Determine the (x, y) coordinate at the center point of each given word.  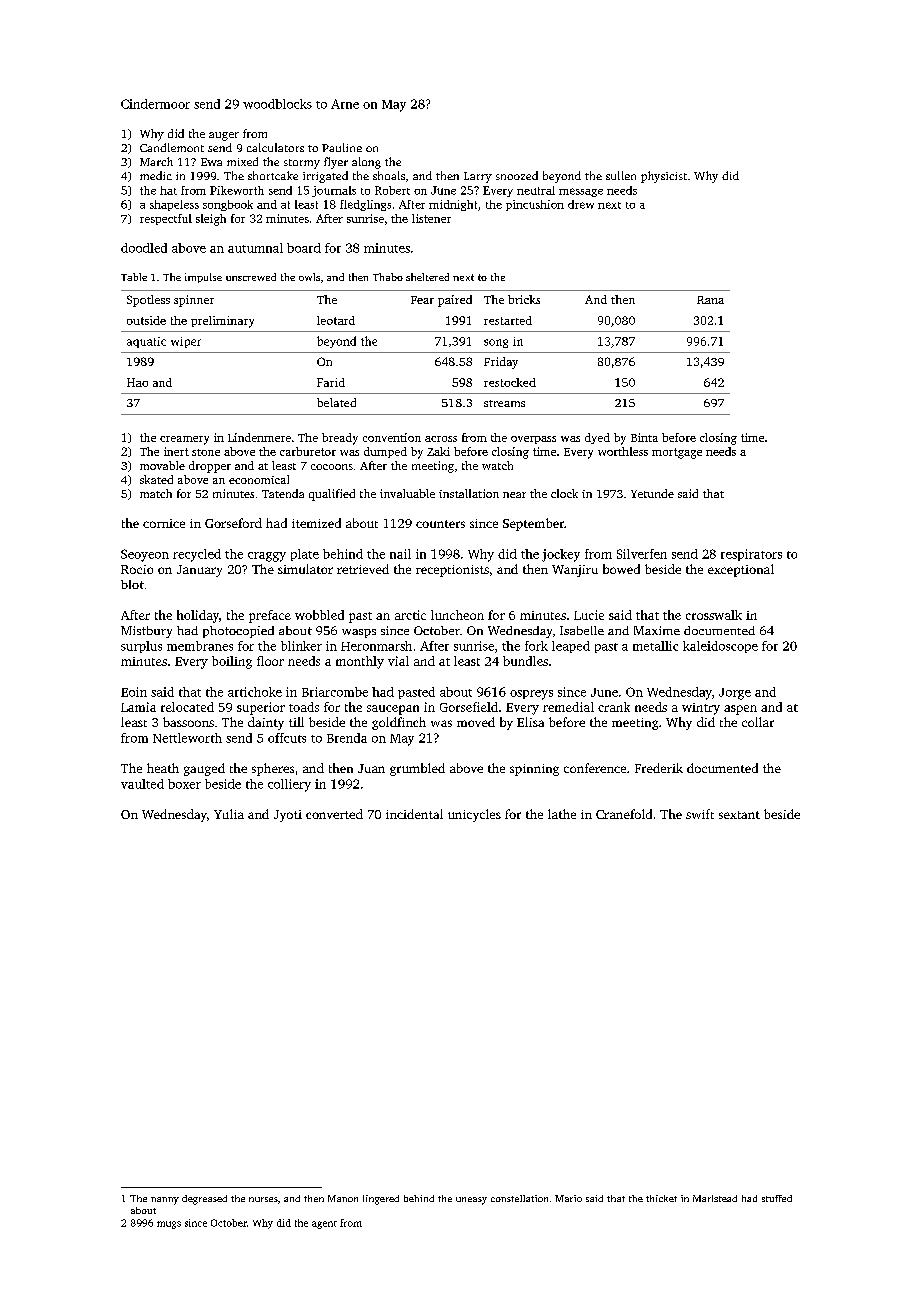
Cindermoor (155, 104)
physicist (664, 177)
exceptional (741, 570)
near (514, 495)
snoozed (517, 175)
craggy (267, 557)
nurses (263, 1199)
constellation (519, 1198)
